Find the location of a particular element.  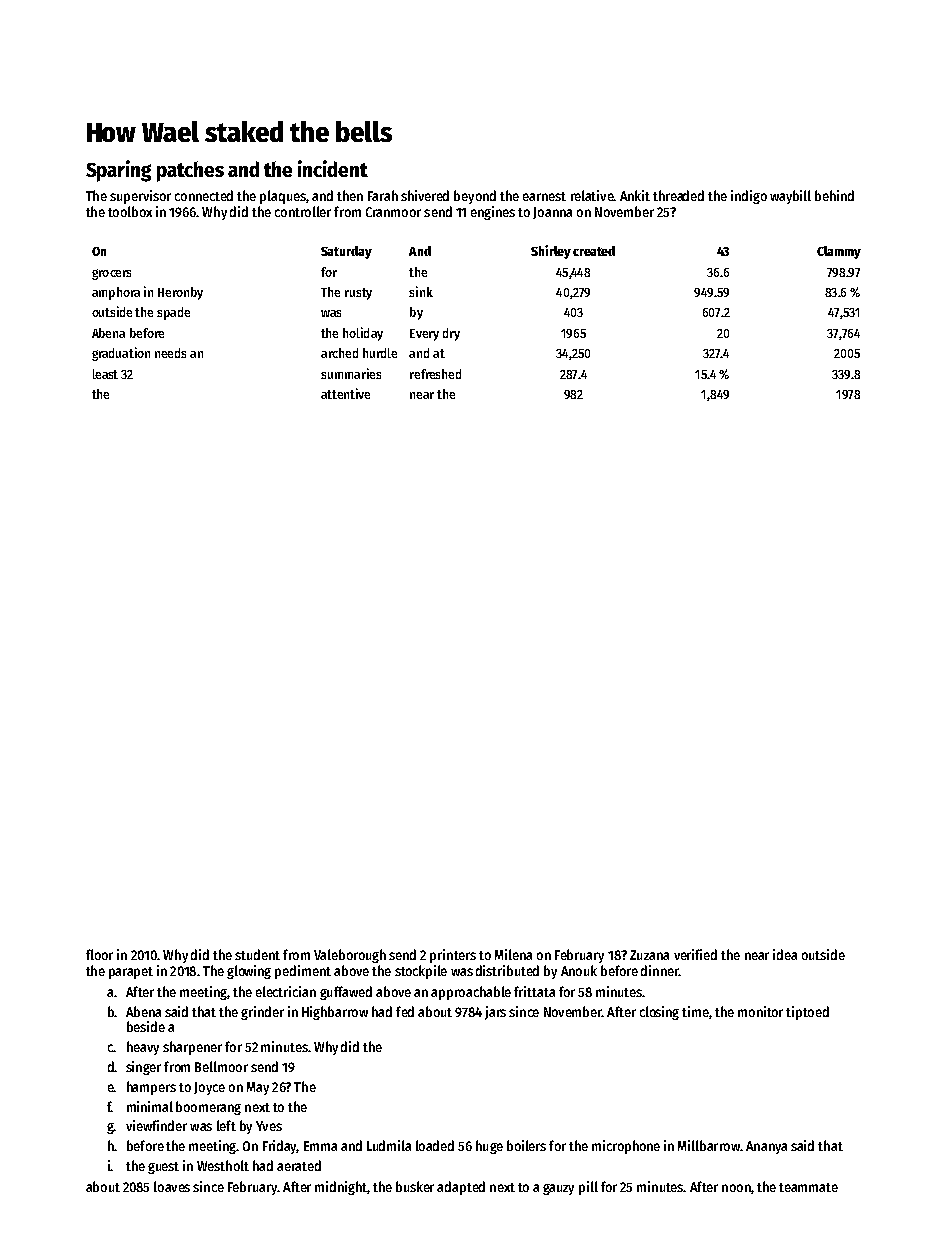

pill is located at coordinates (588, 1188).
